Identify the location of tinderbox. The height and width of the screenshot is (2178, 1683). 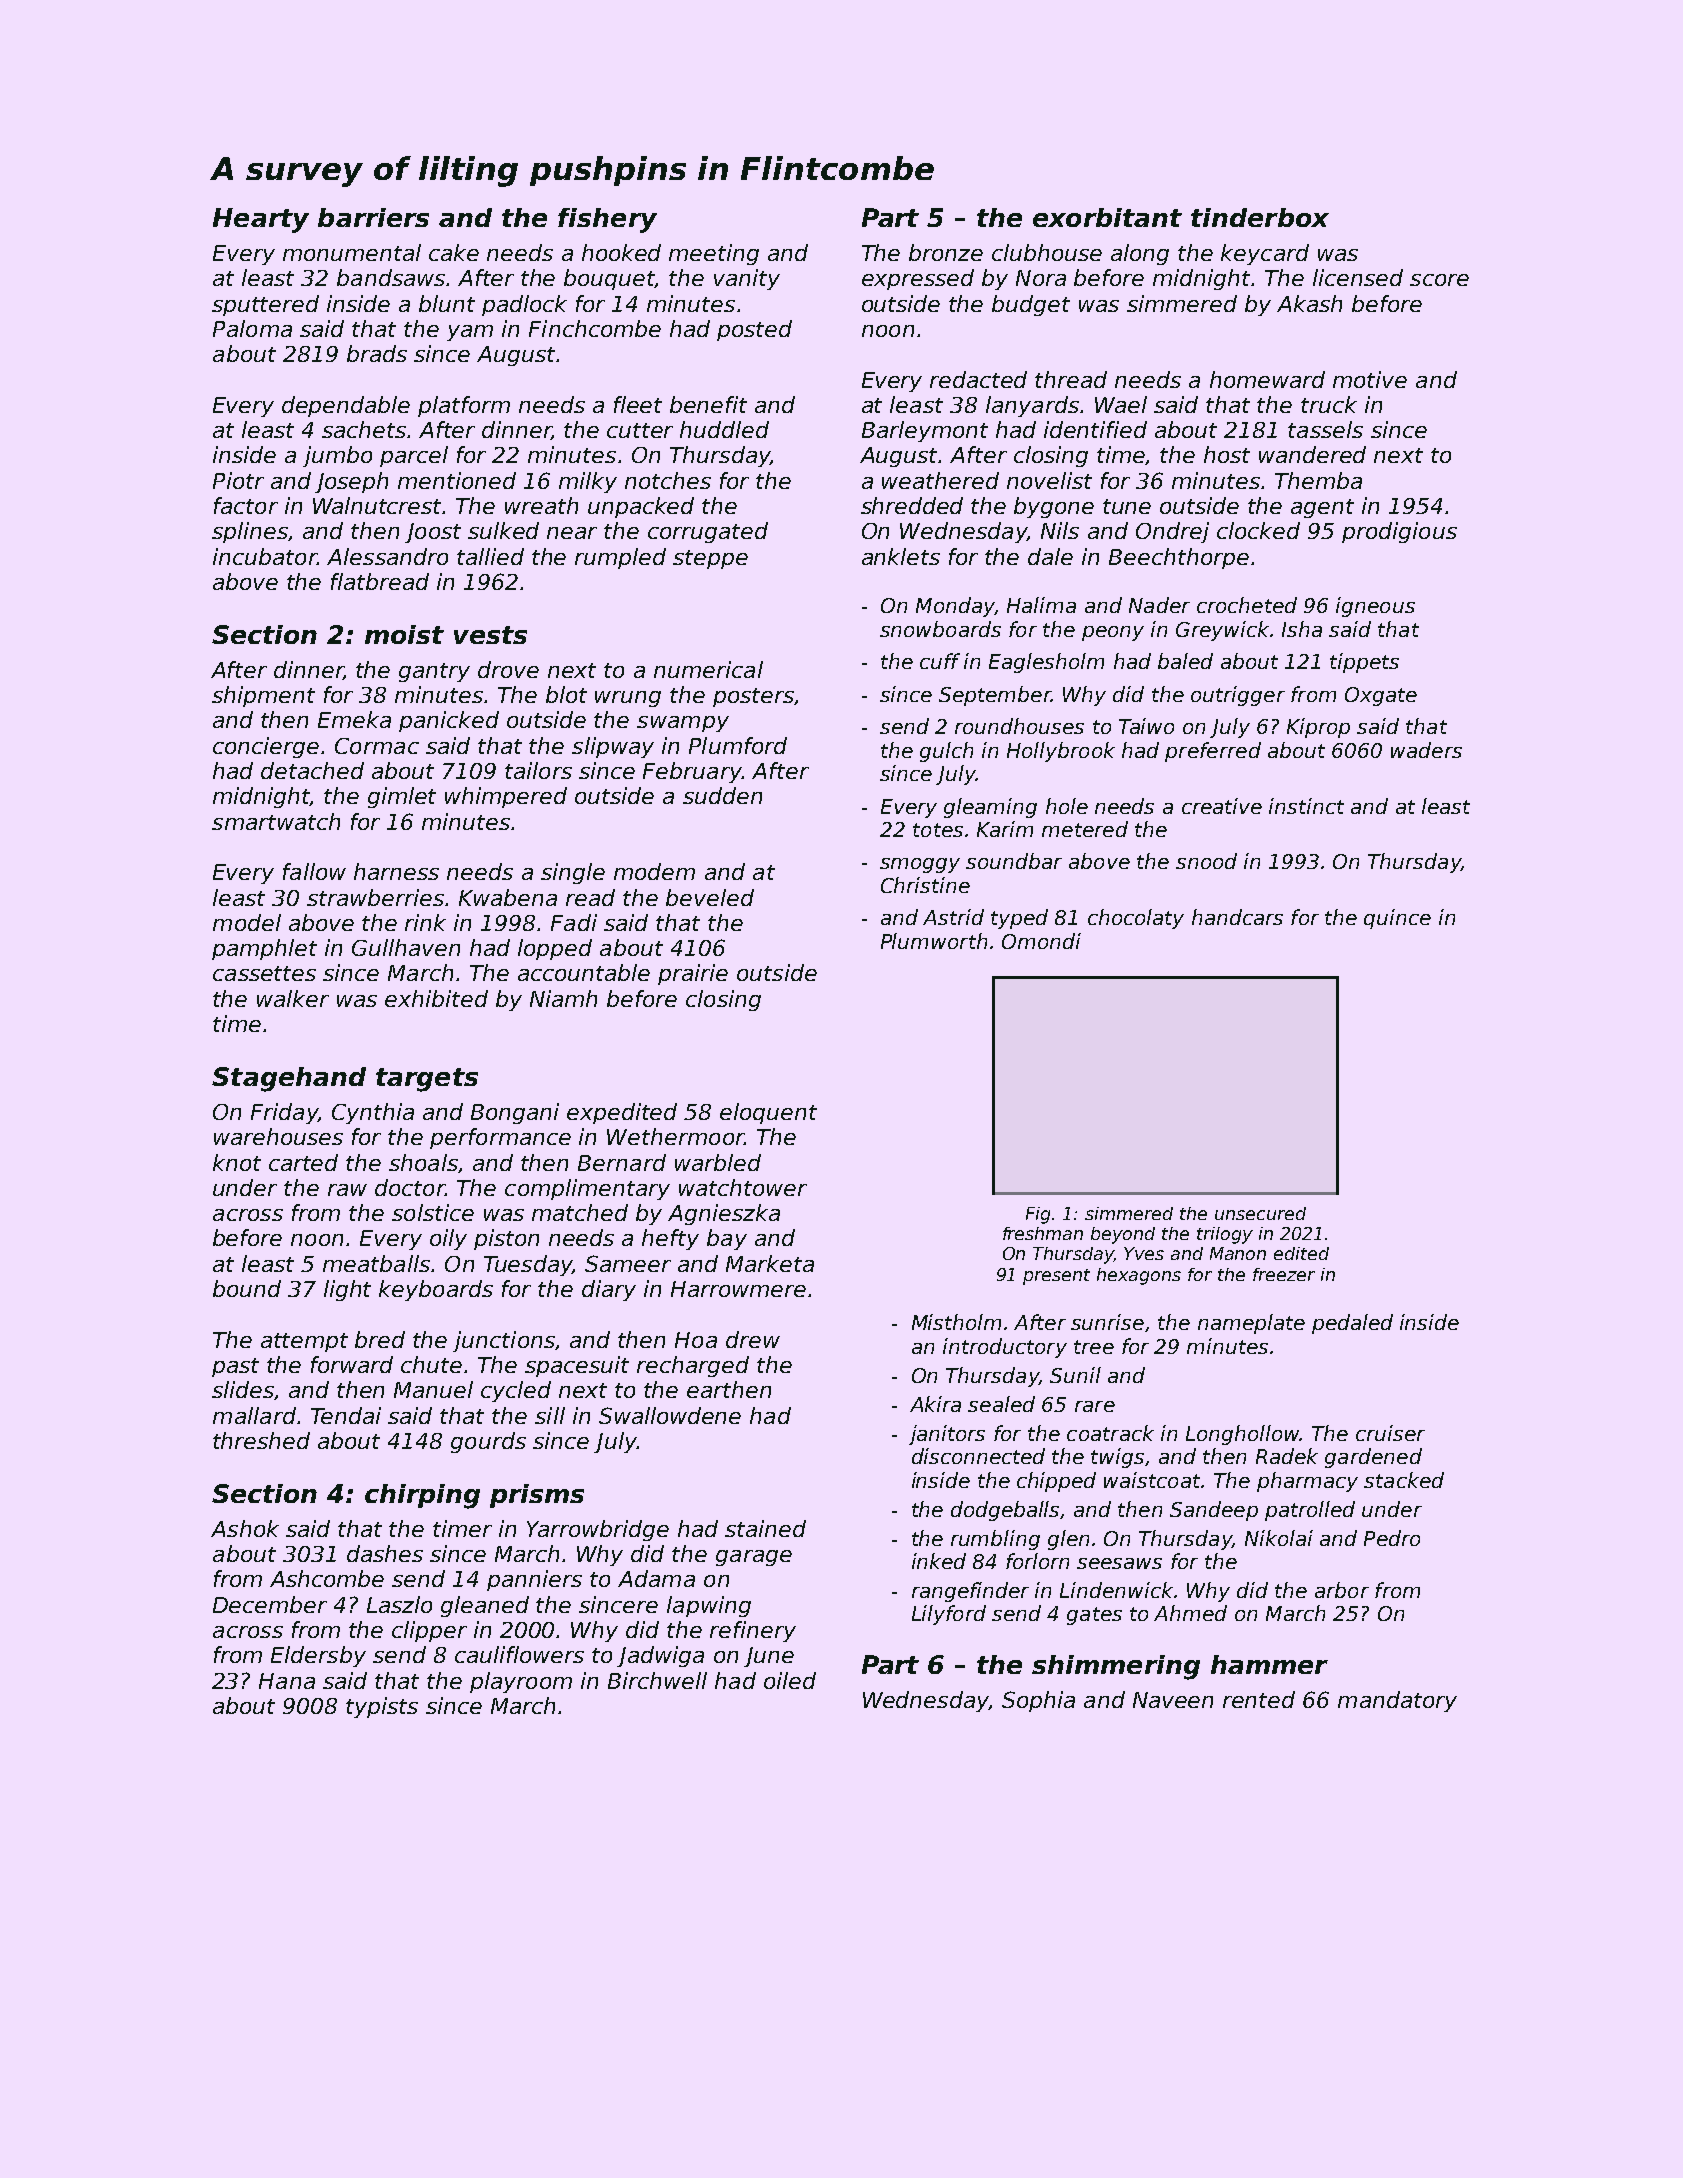
(1260, 217).
